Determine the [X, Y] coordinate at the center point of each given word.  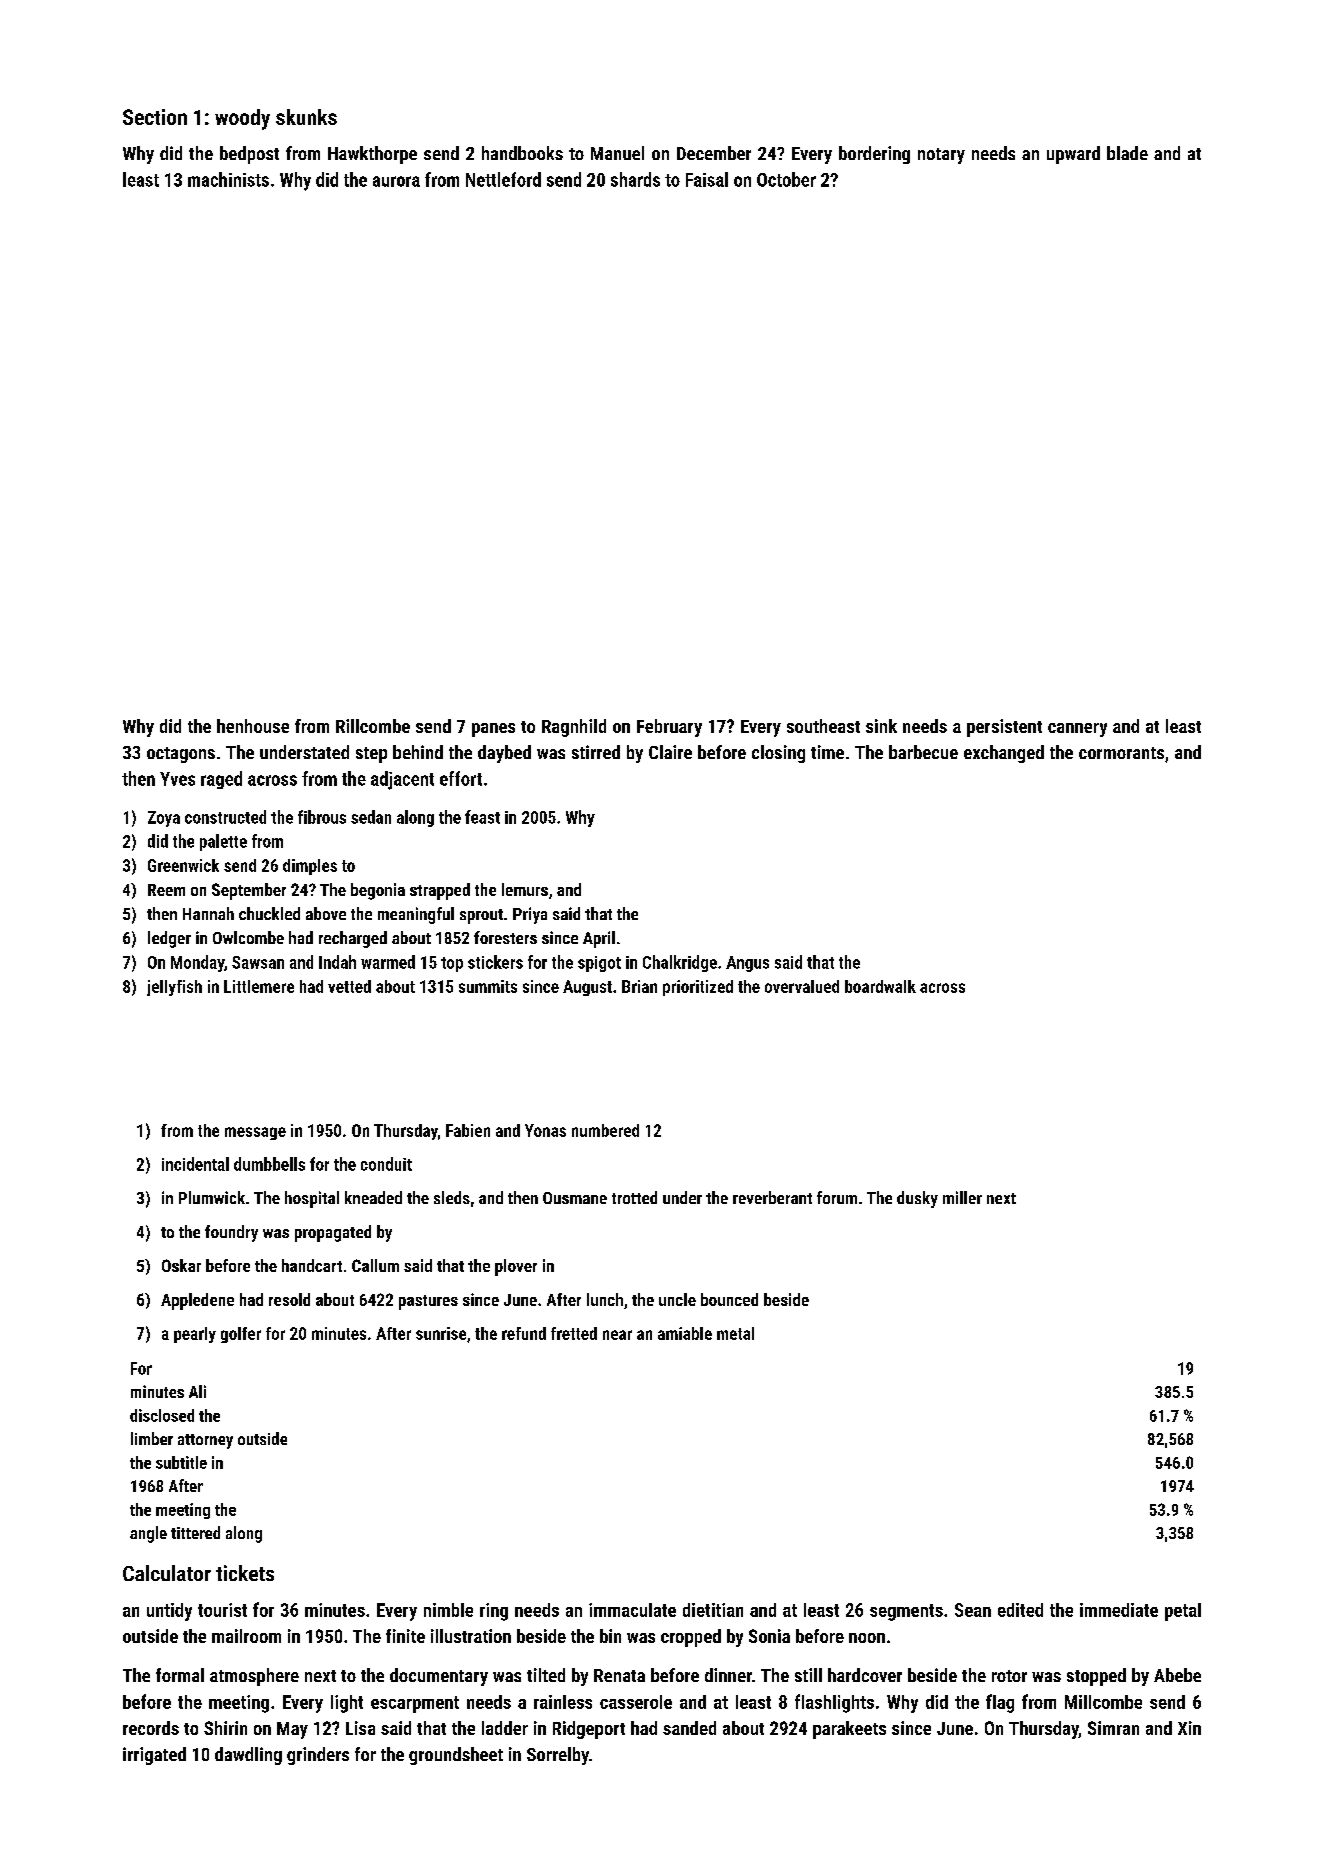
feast [482, 817]
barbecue [923, 752]
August [587, 988]
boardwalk [880, 986]
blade [1127, 153]
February [669, 728]
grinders [318, 1756]
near [617, 1335]
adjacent [402, 780]
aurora [396, 181]
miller [962, 1197]
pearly [195, 1335]
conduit [386, 1164]
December [714, 153]
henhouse [253, 726]
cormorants [1121, 753]
